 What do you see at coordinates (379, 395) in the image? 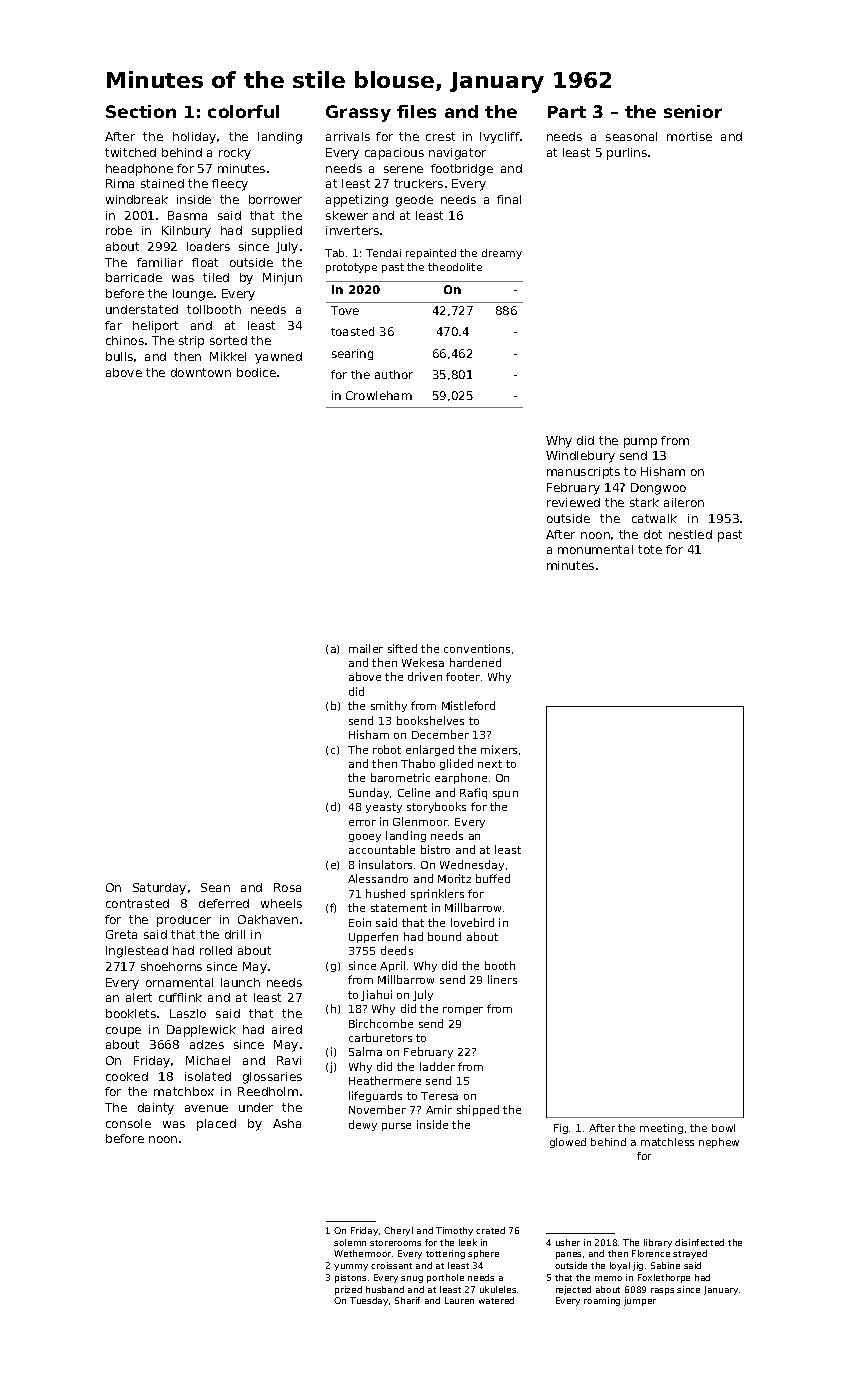
I see `Crowleham` at bounding box center [379, 395].
